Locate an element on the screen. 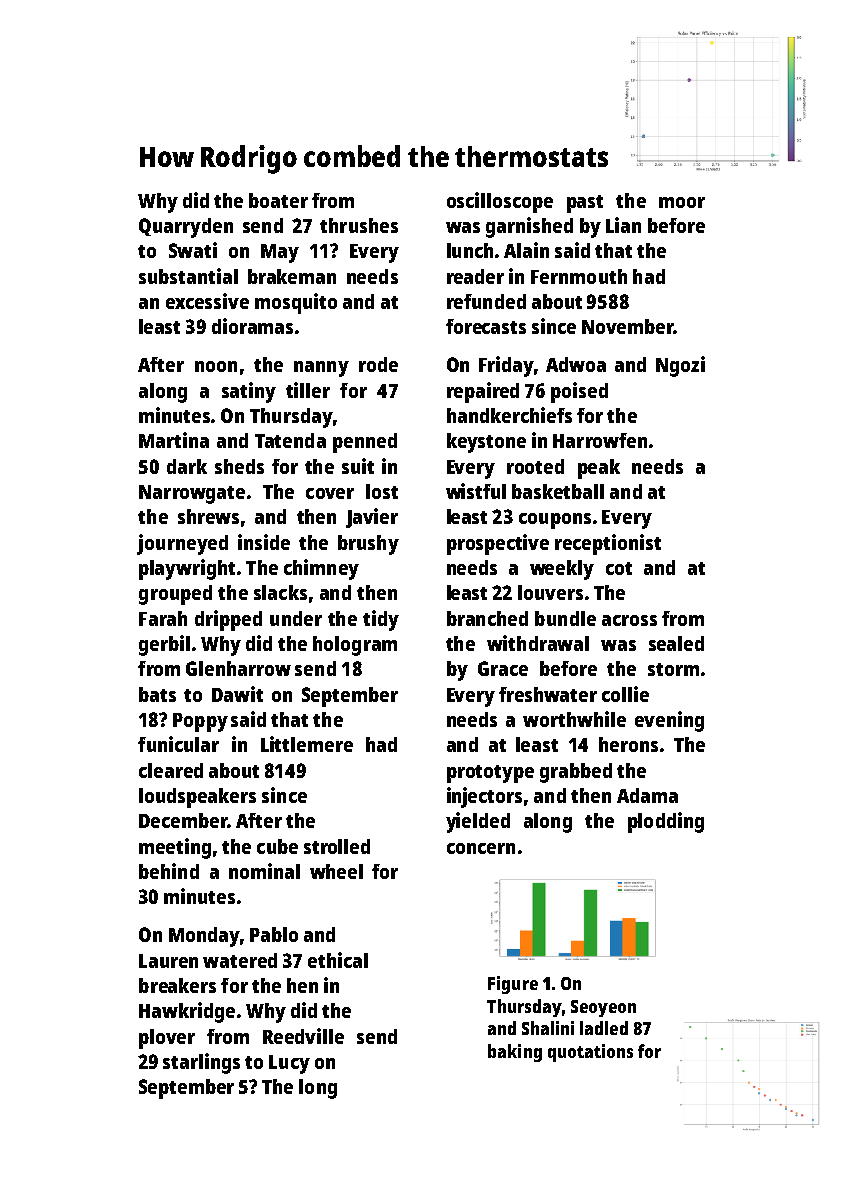 The height and width of the screenshot is (1197, 844). tidy is located at coordinates (381, 620).
